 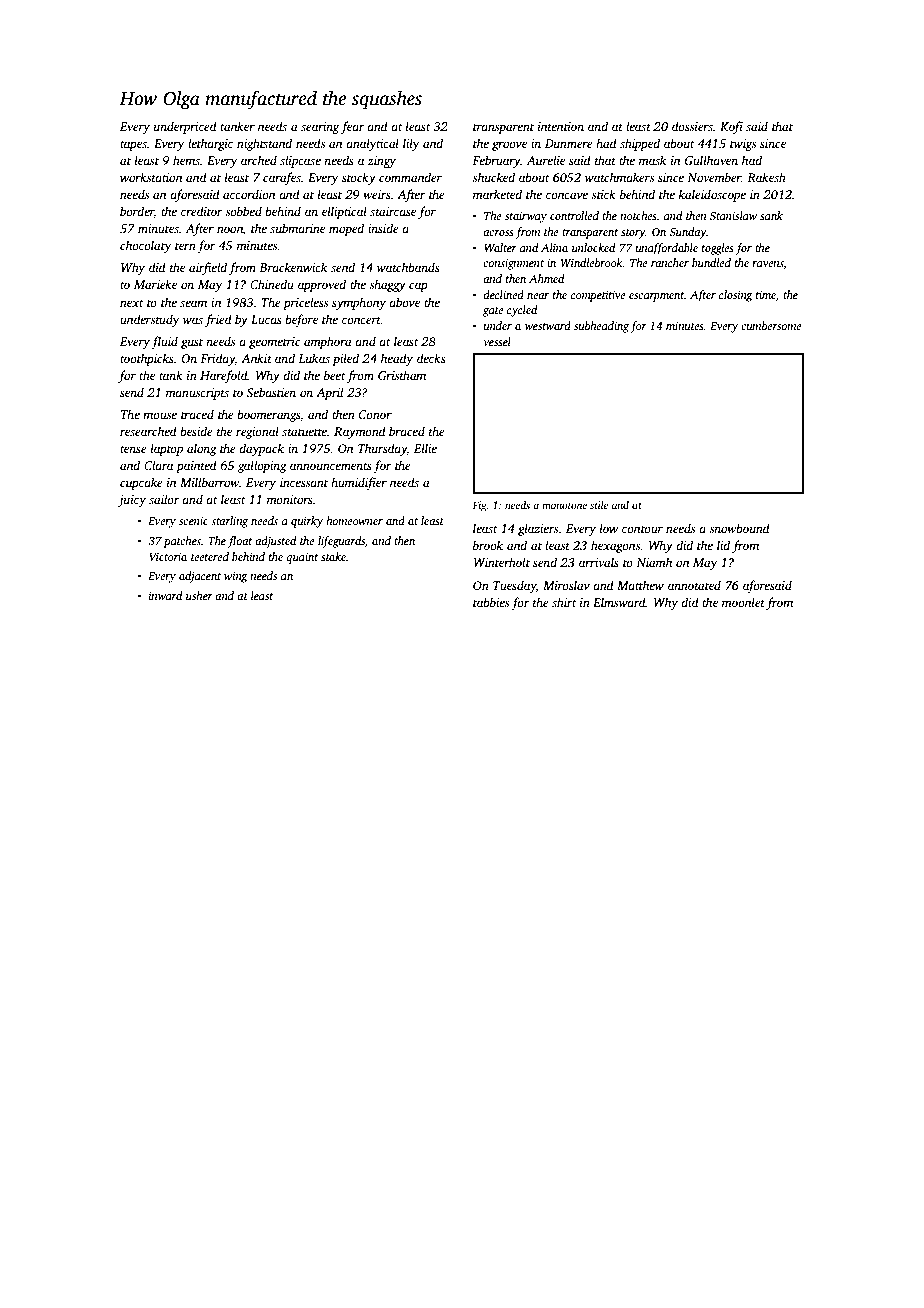 What do you see at coordinates (497, 341) in the document?
I see `vessel` at bounding box center [497, 341].
